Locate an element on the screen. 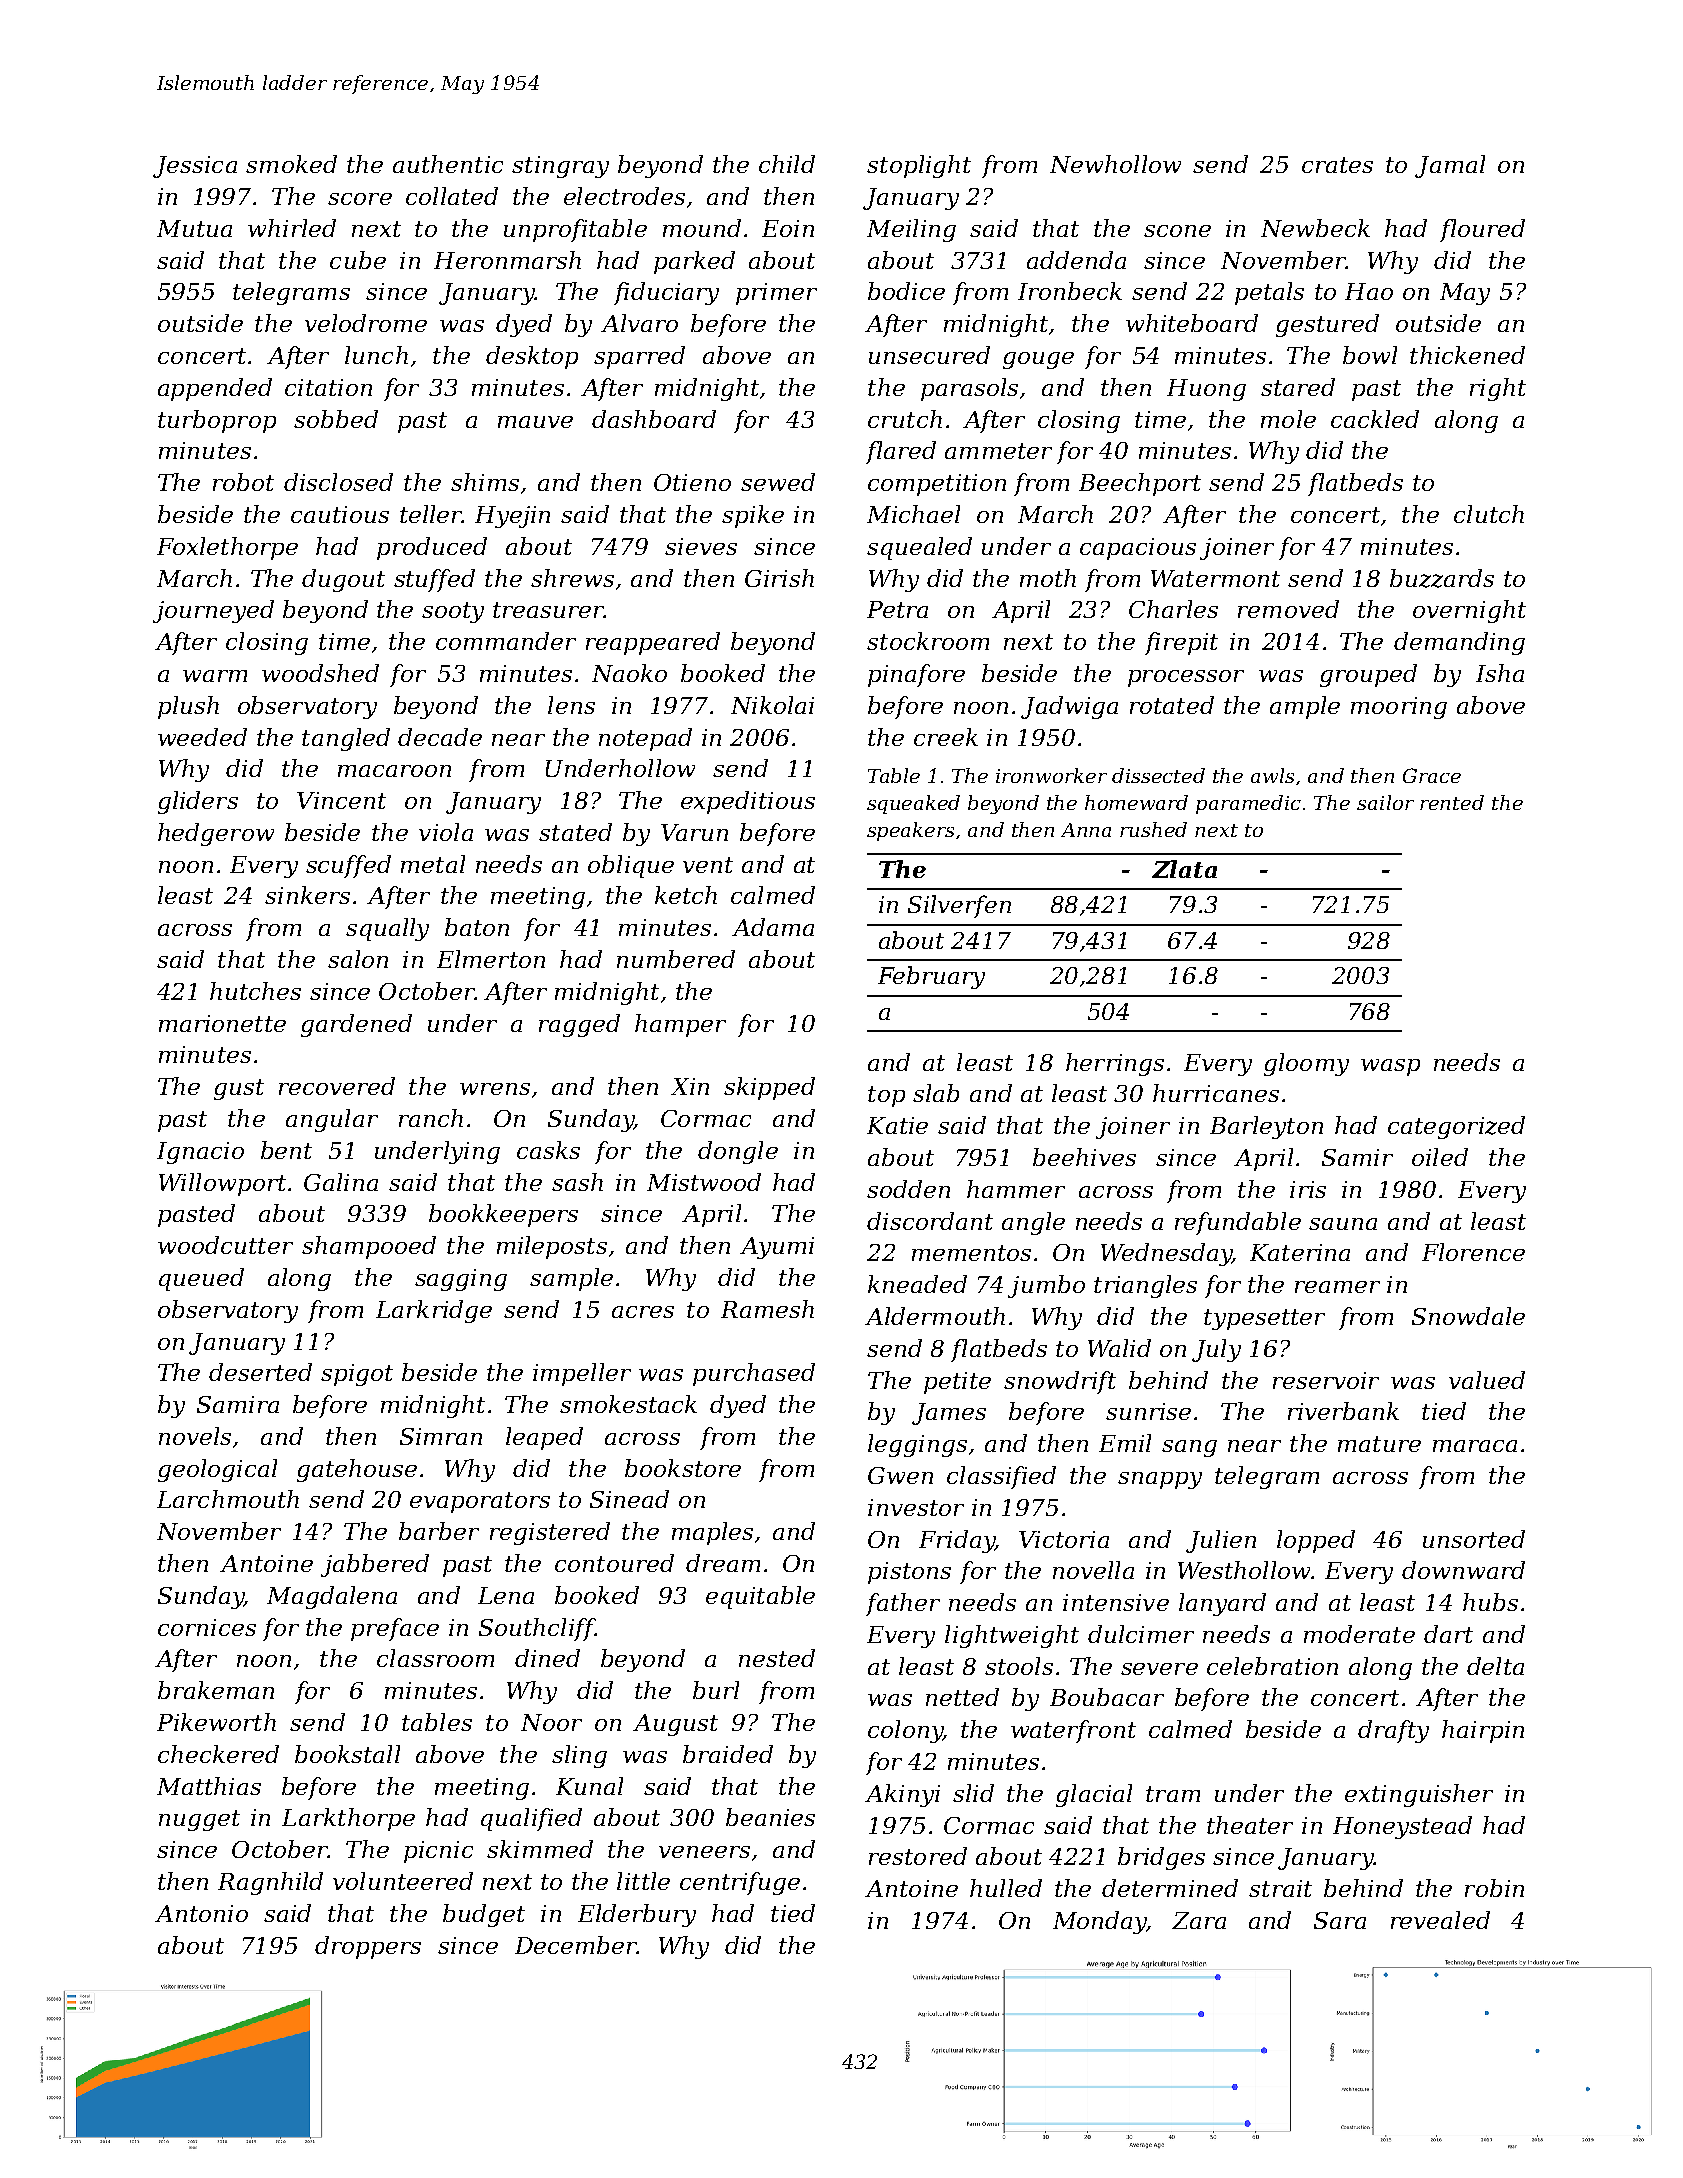 The width and height of the screenshot is (1683, 2178). Katerina is located at coordinates (1300, 1252).
